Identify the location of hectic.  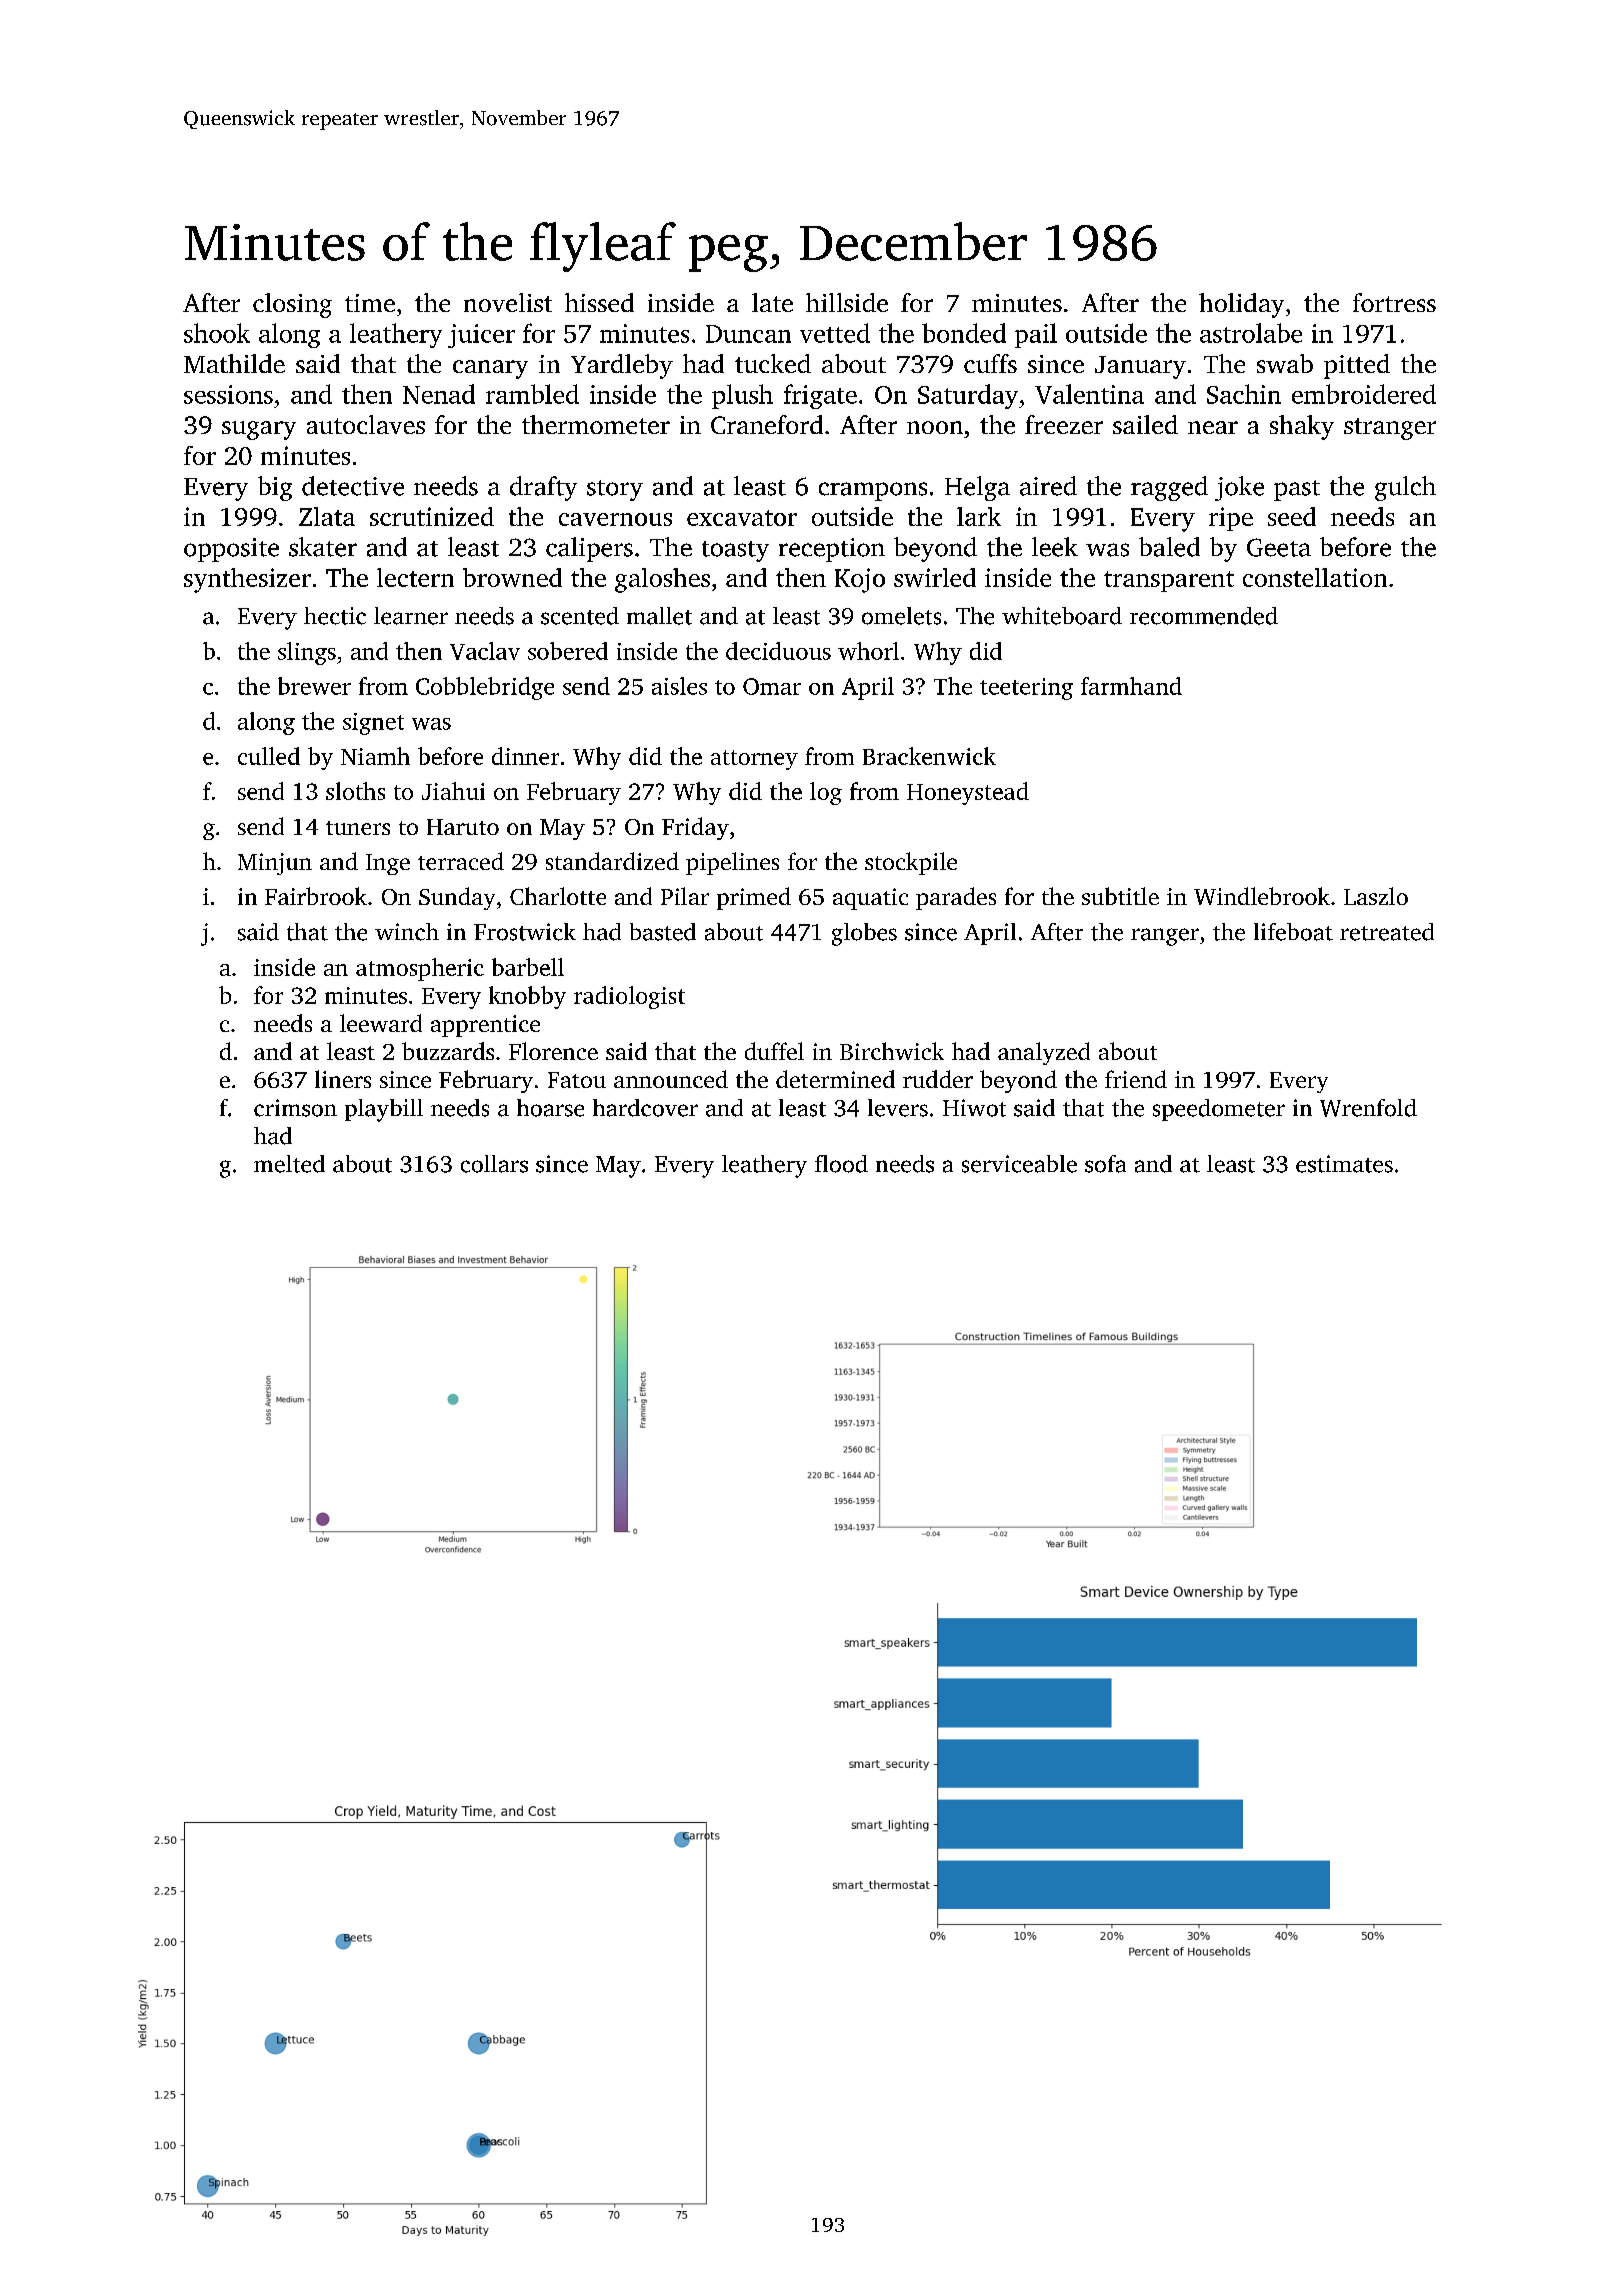
(335, 616).
